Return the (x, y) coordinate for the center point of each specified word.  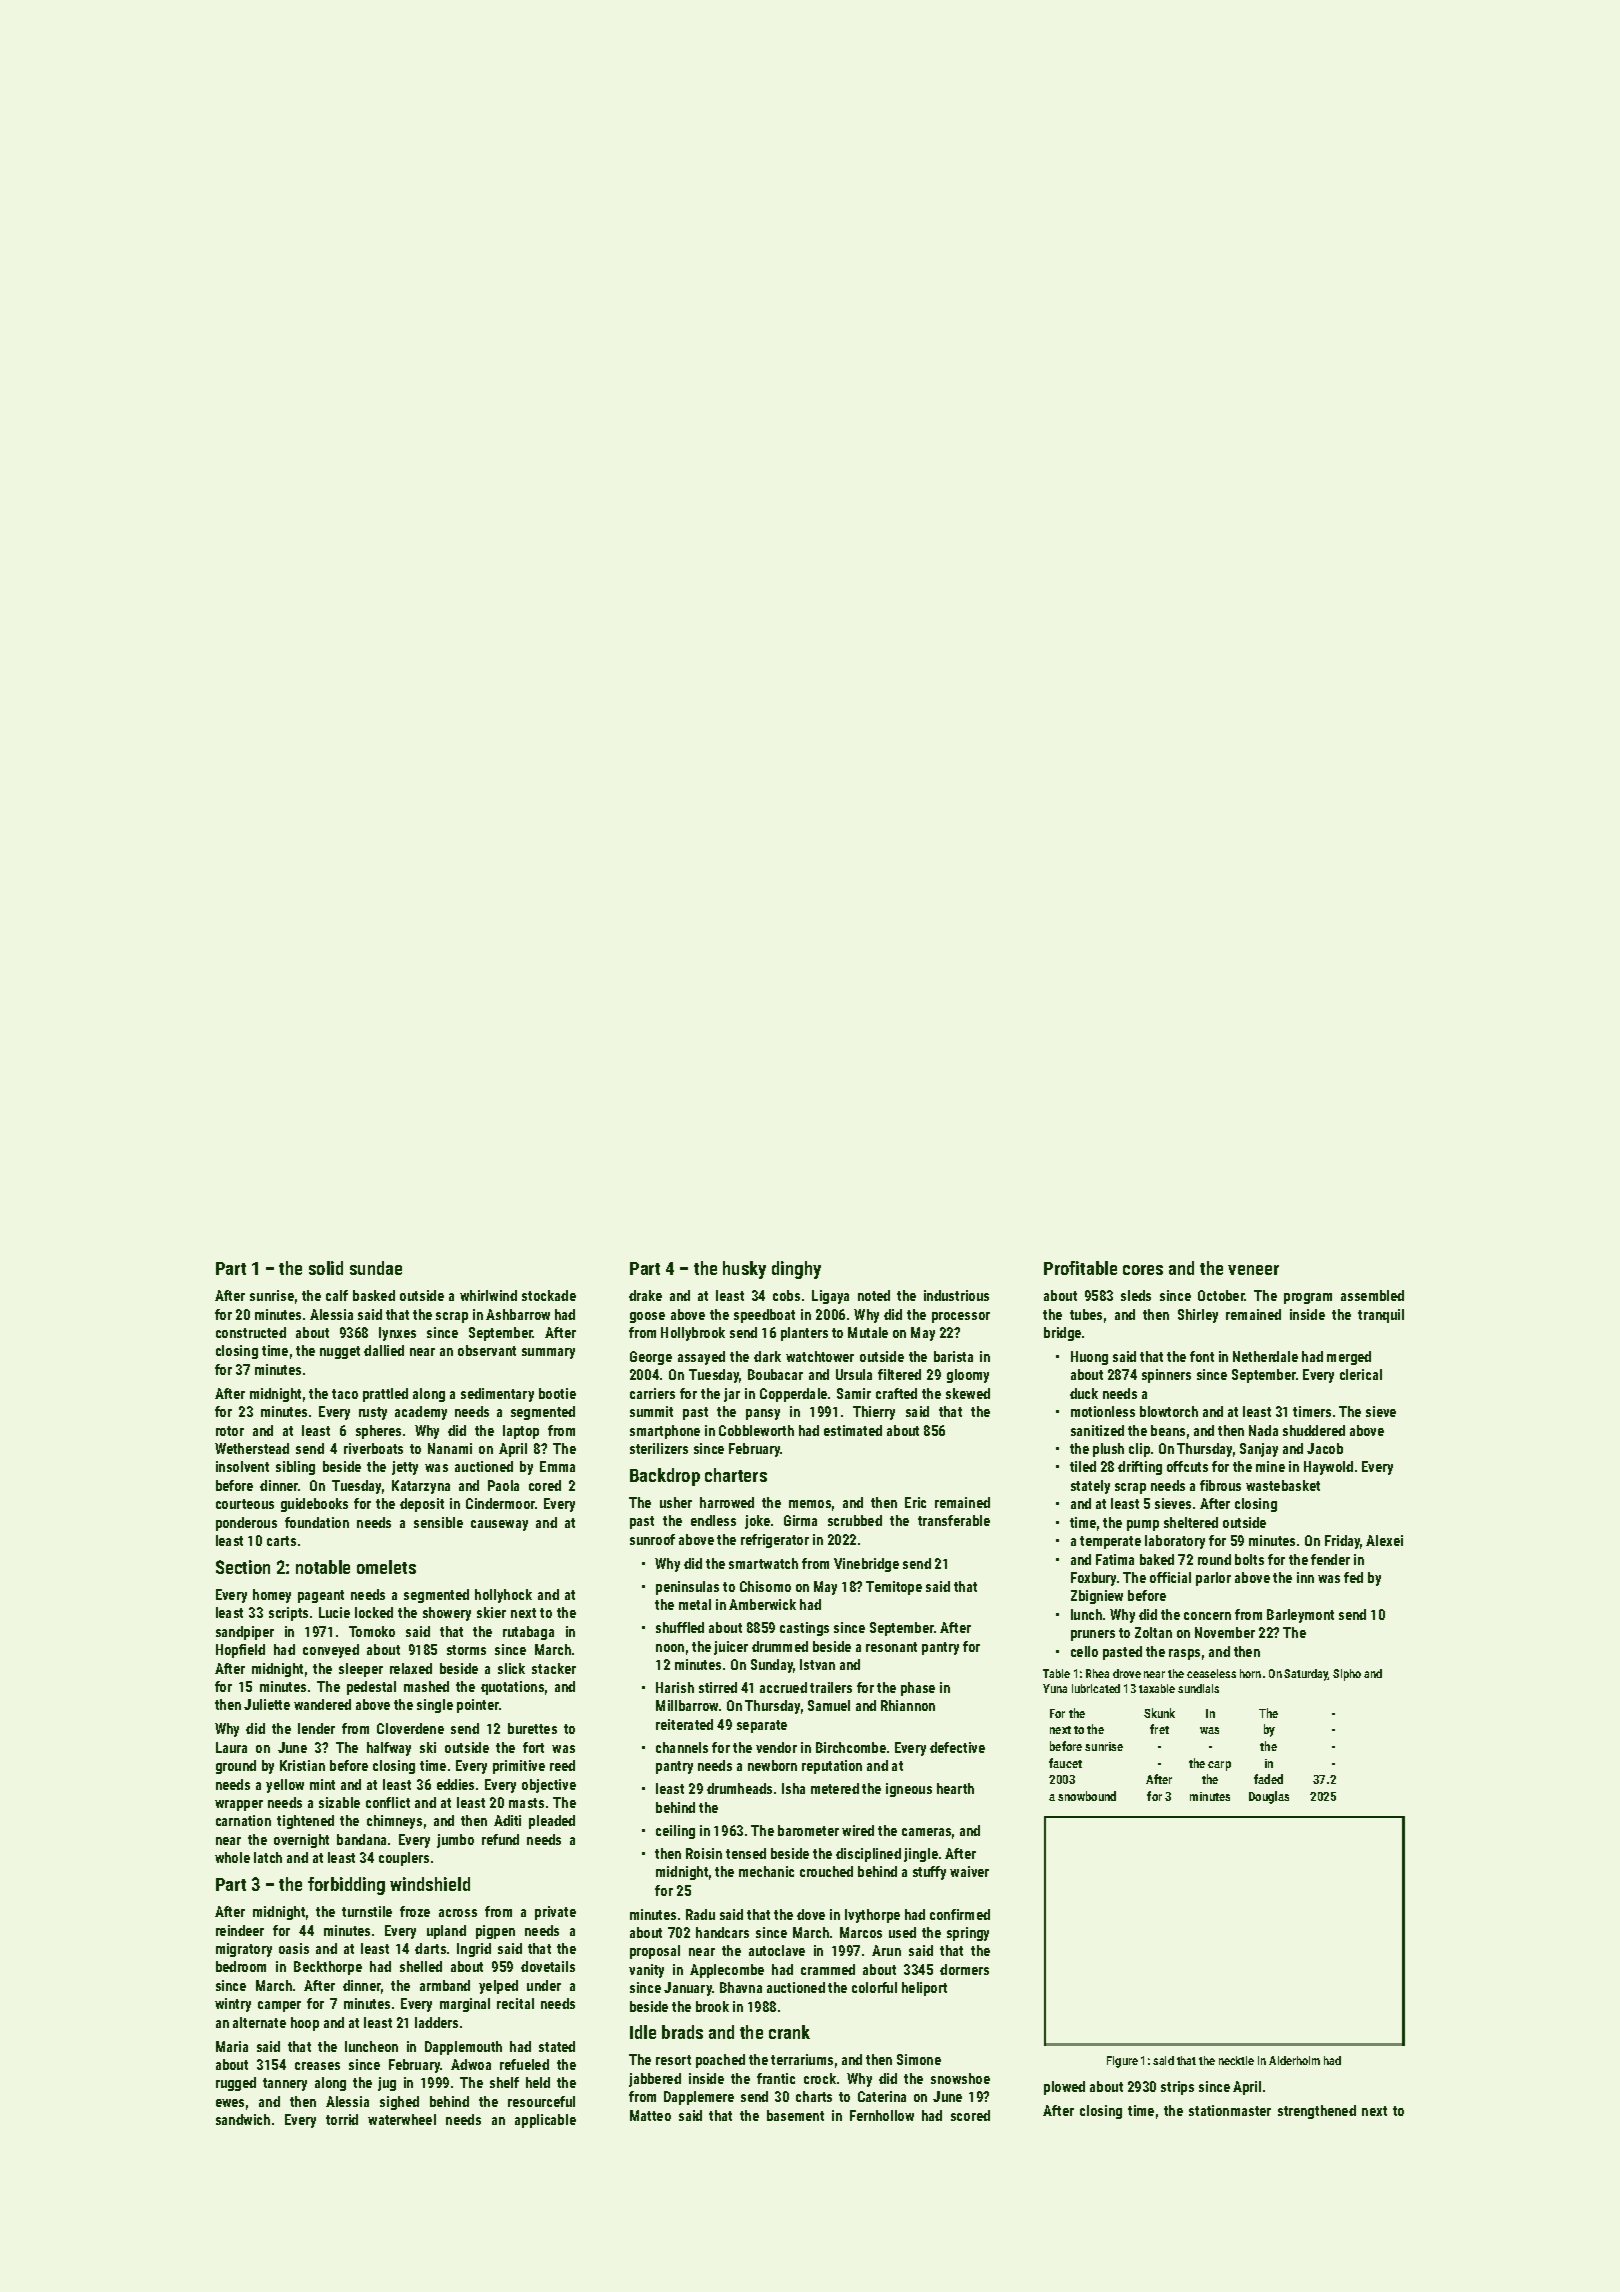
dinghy (796, 1270)
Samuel (829, 1705)
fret (1159, 1729)
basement (795, 2115)
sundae (376, 1268)
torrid (342, 2119)
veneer (1253, 1270)
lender (316, 1728)
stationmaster (1230, 2110)
